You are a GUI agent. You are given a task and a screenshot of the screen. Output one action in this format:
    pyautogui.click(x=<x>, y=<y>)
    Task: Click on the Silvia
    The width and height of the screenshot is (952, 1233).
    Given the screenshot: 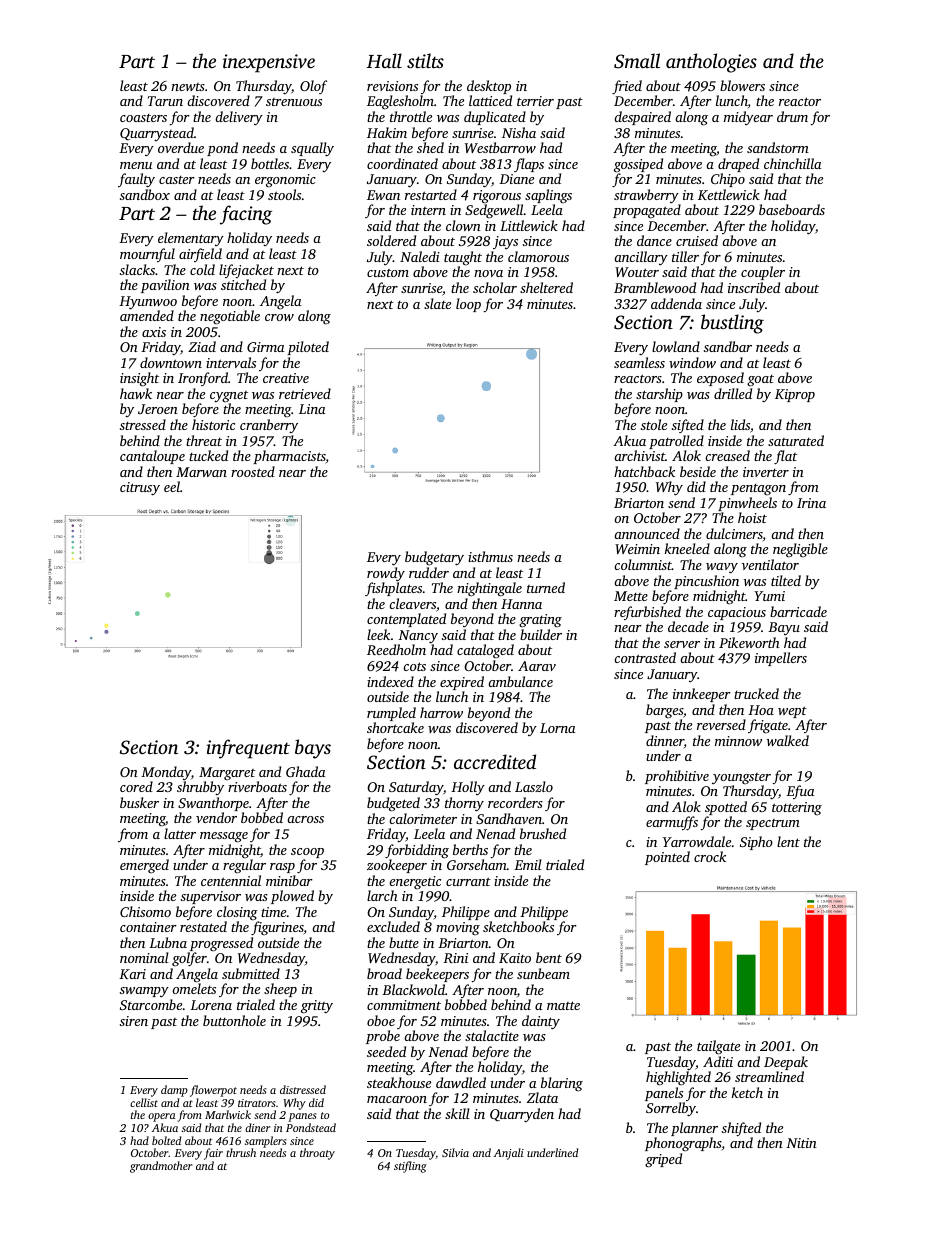 What is the action you would take?
    pyautogui.click(x=455, y=1152)
